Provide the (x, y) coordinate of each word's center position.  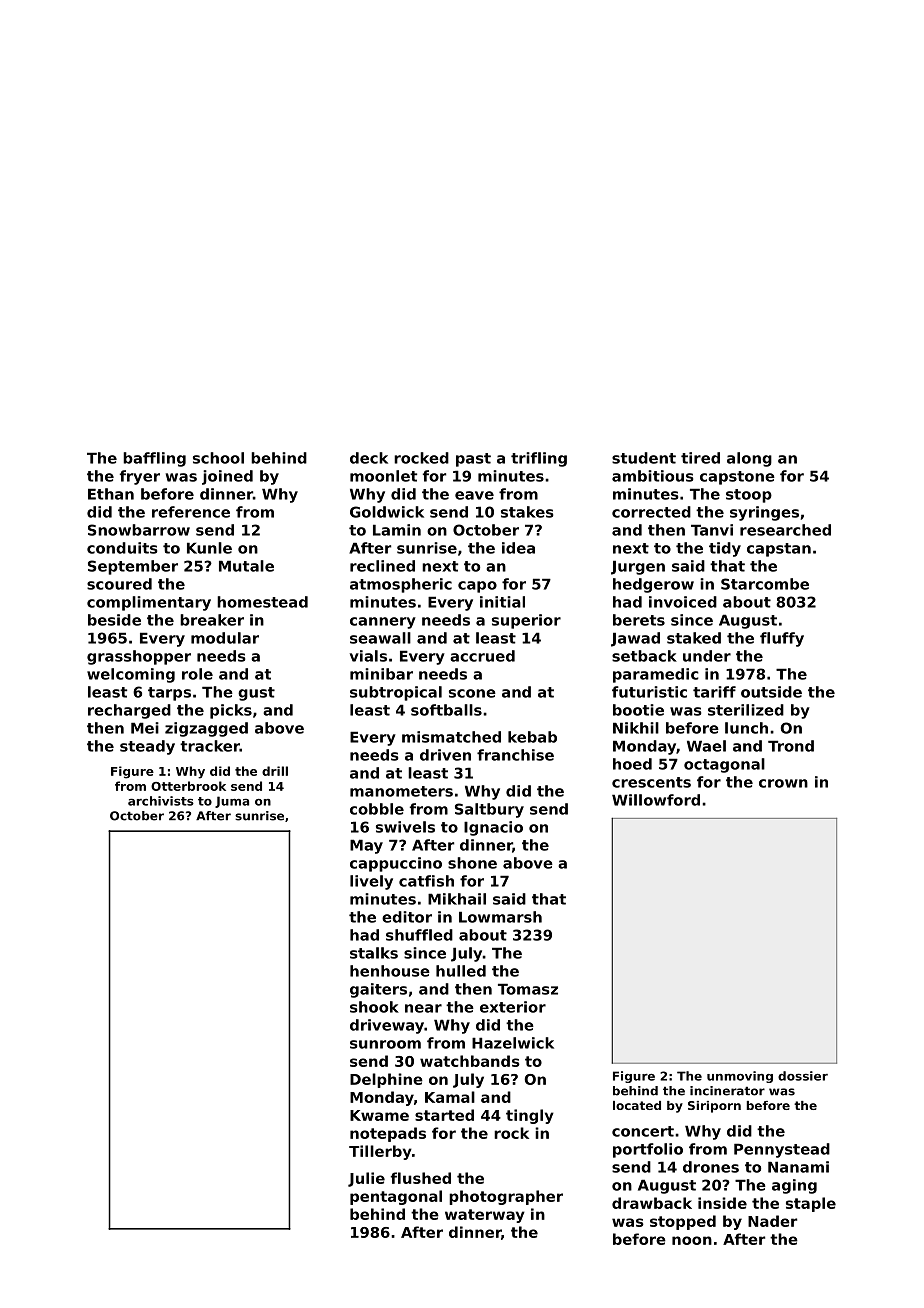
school (218, 458)
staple (811, 1204)
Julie (366, 1179)
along (749, 459)
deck (369, 458)
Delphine (386, 1080)
